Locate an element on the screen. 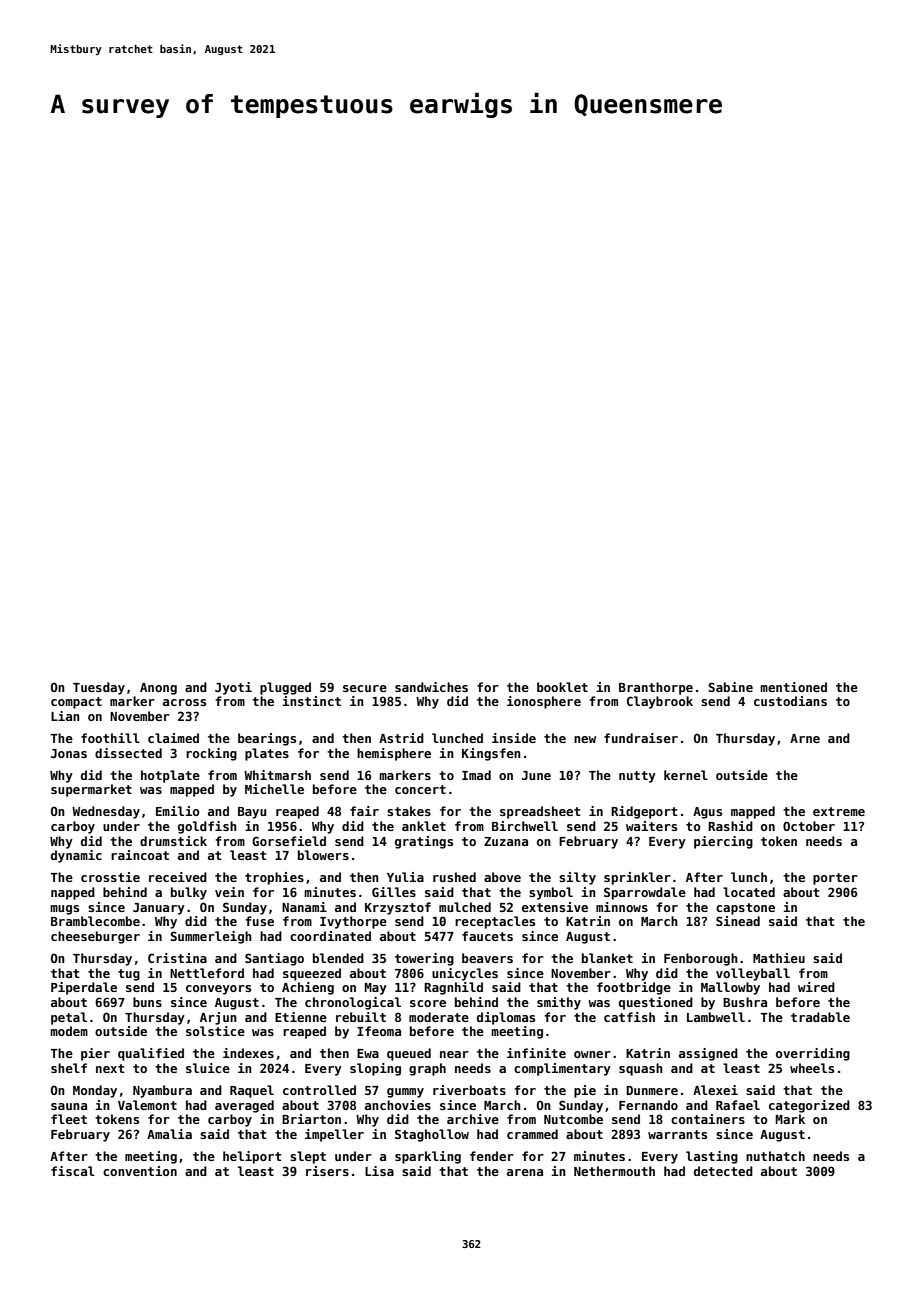  Zuzana is located at coordinates (506, 841).
